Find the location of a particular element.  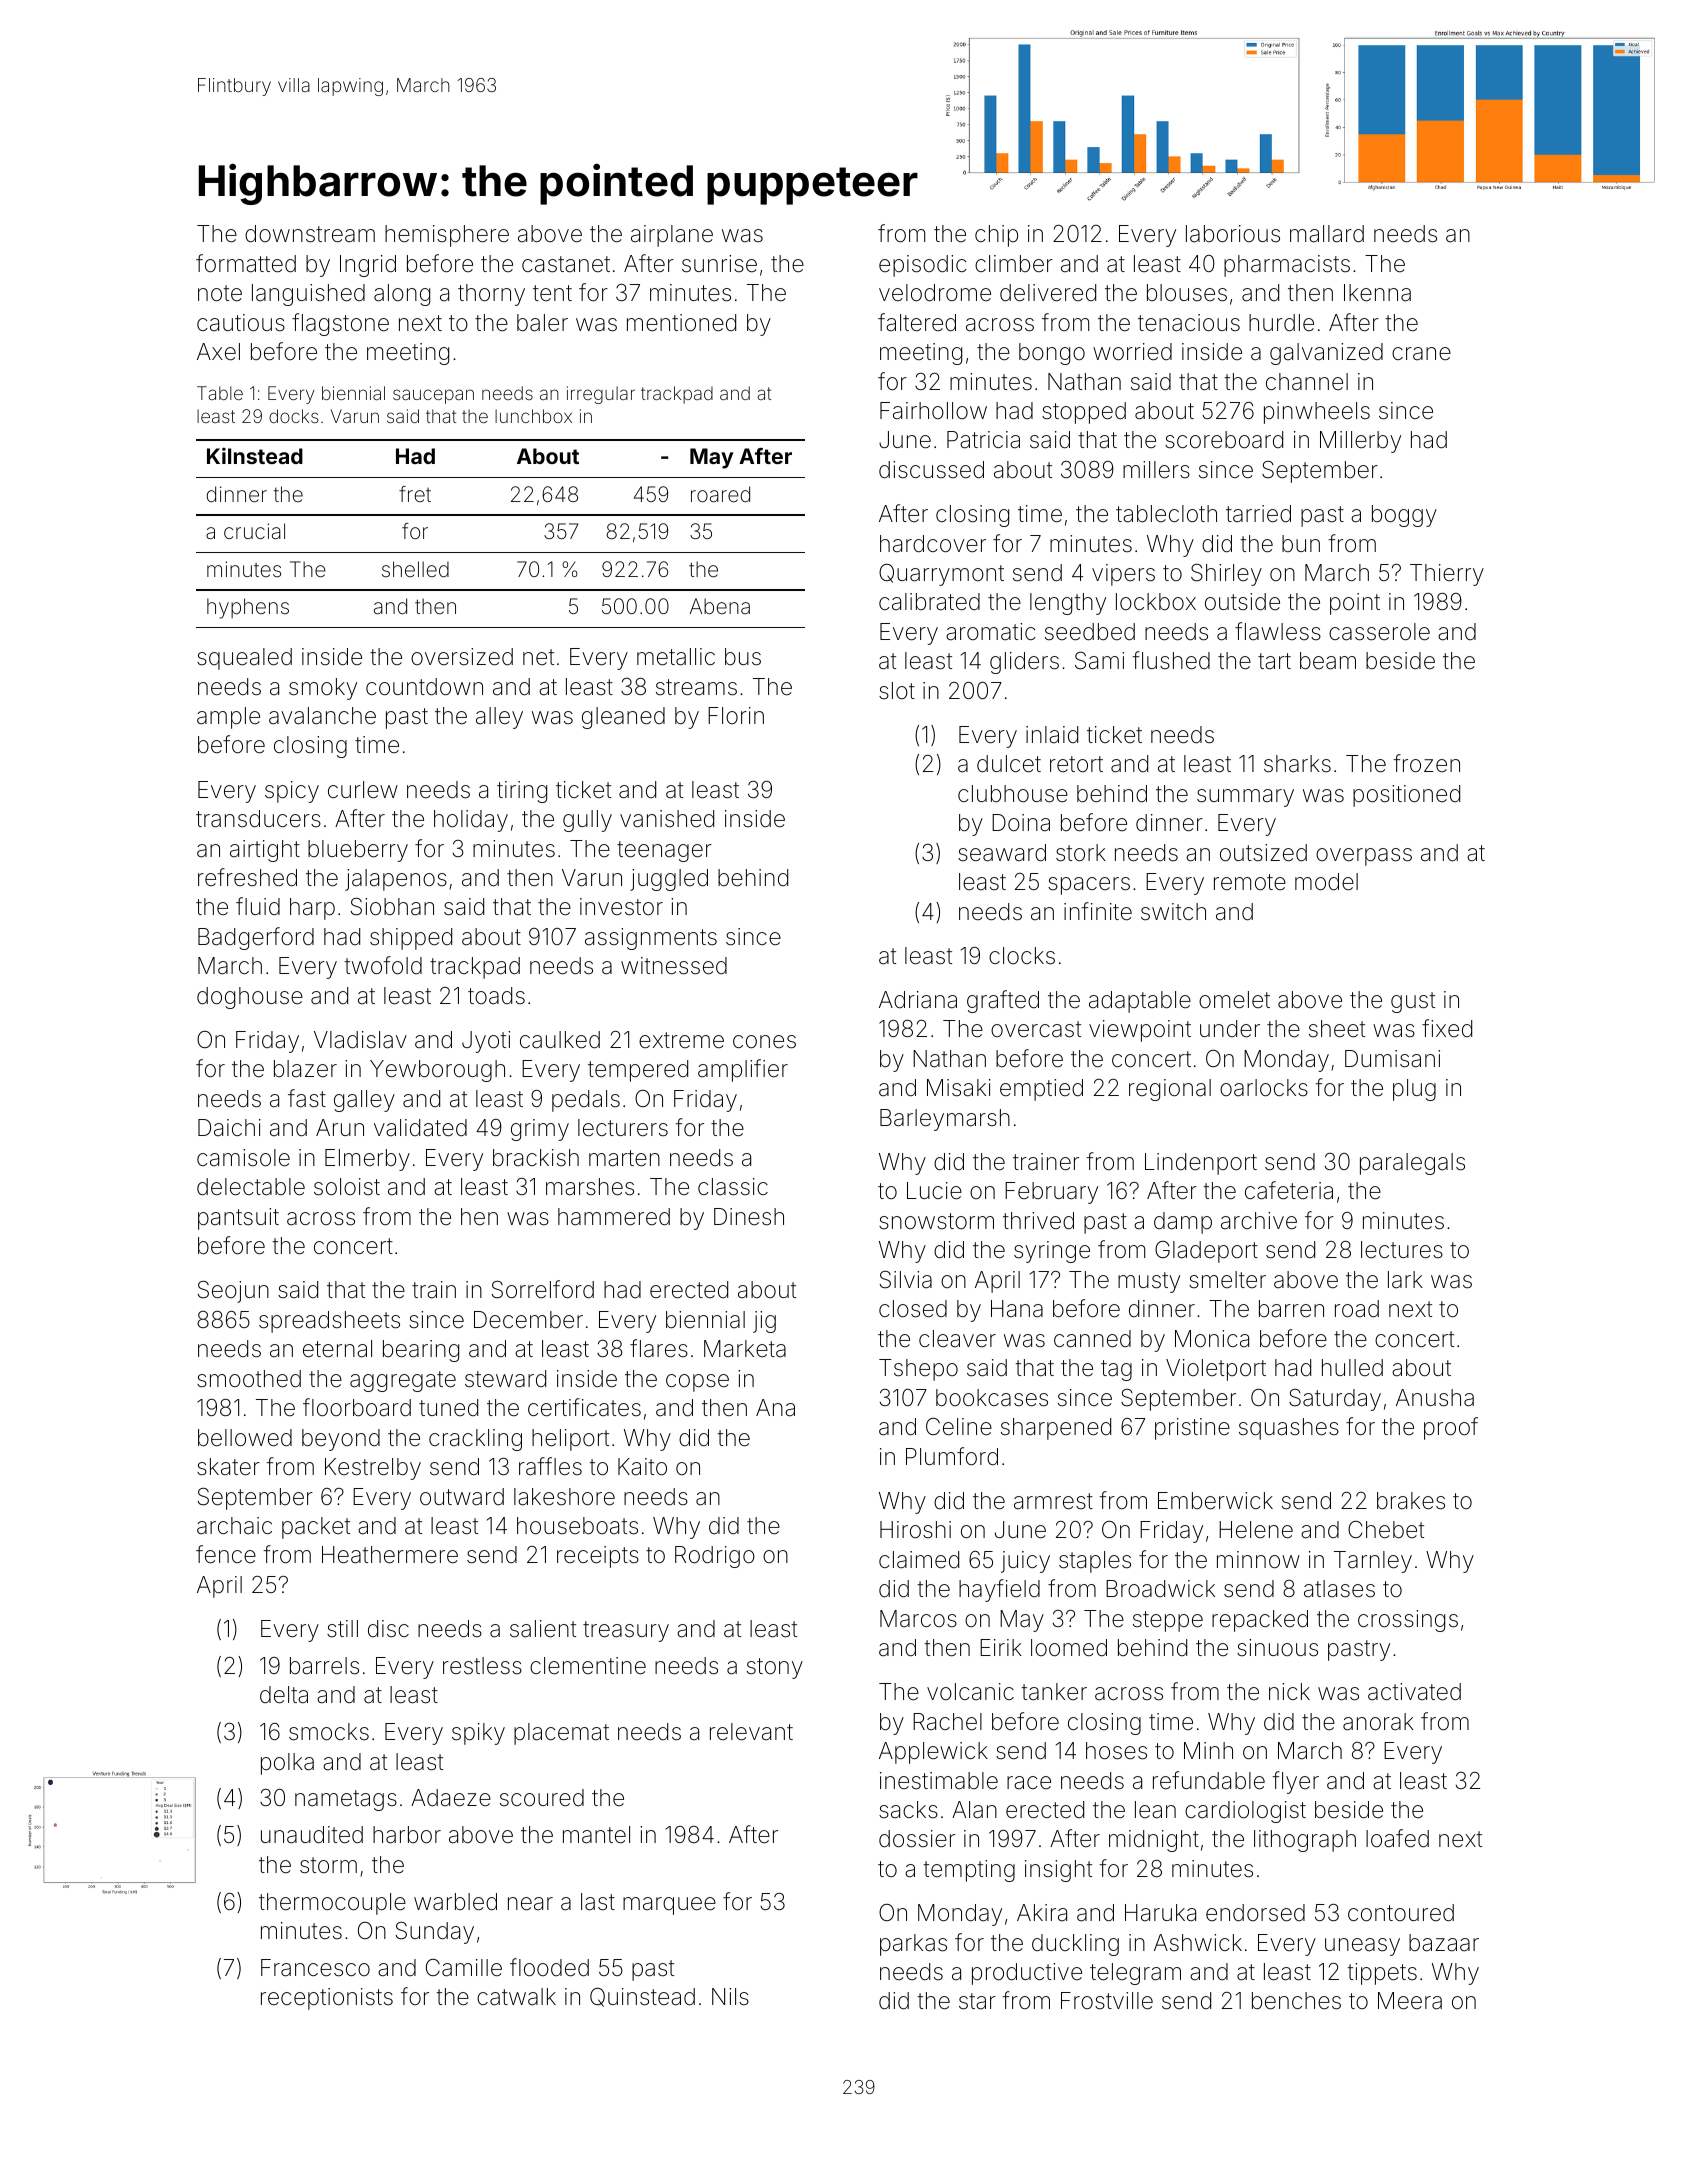

barrels is located at coordinates (324, 1666).
